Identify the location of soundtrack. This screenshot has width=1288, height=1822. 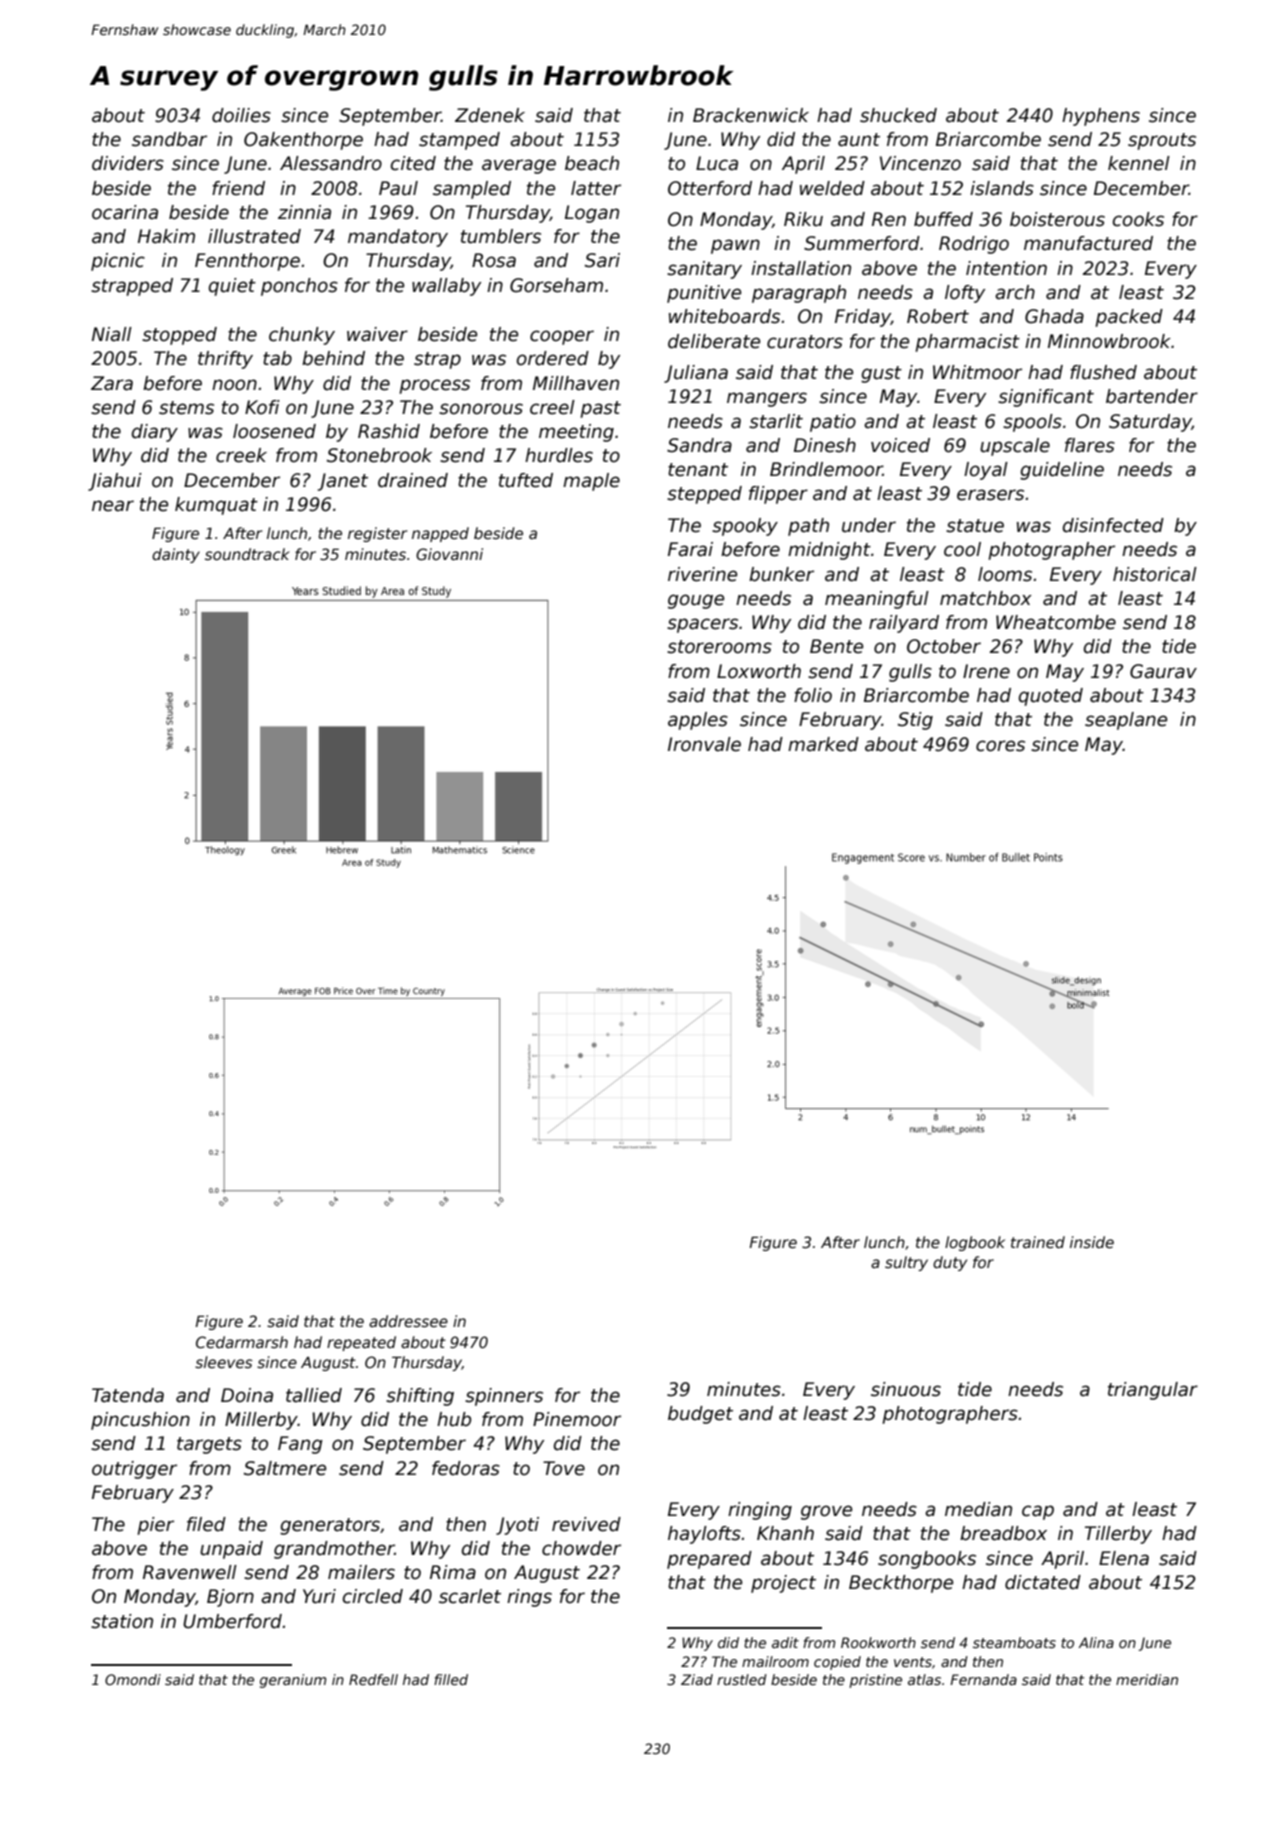
(247, 554).
